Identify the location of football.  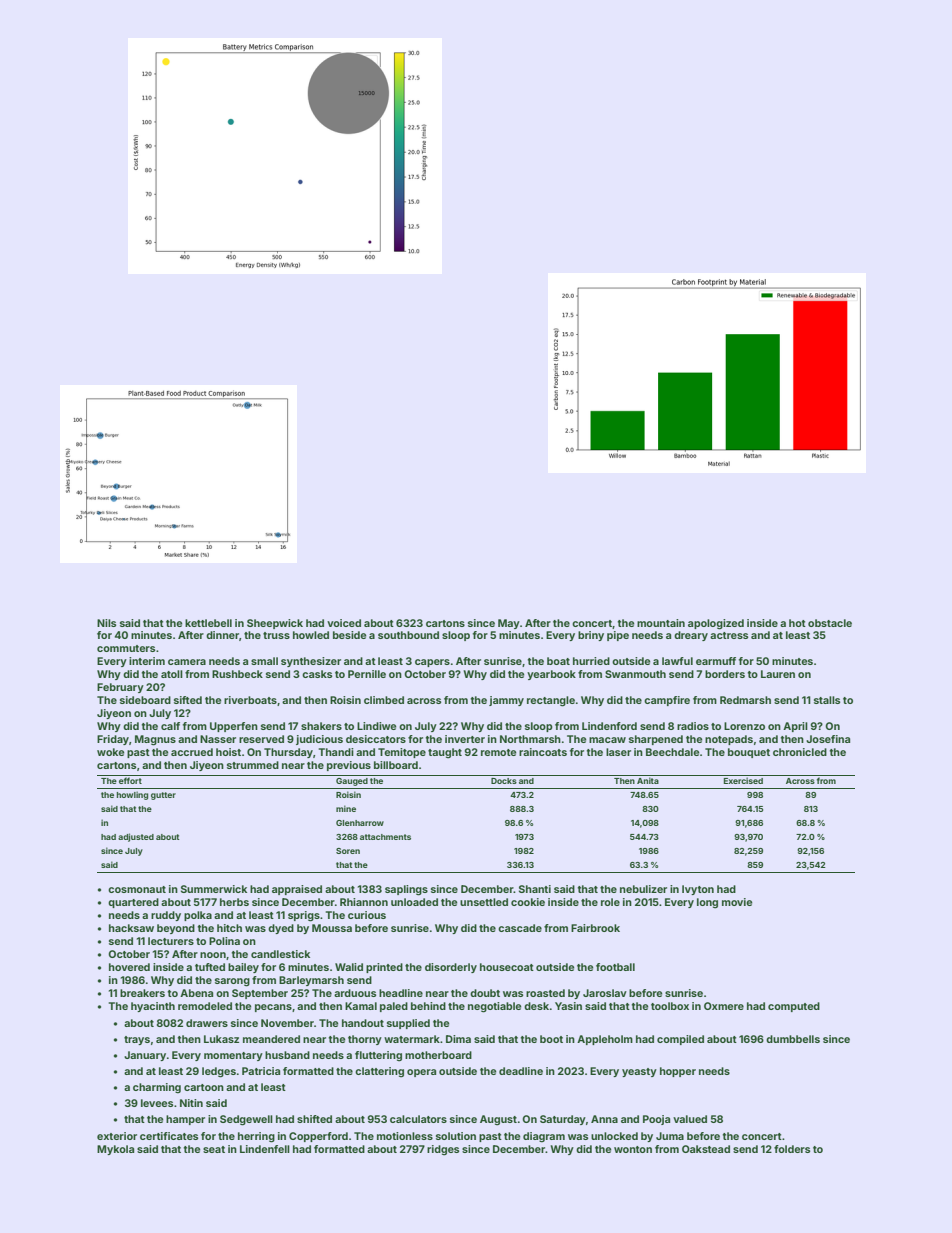
(615, 967).
